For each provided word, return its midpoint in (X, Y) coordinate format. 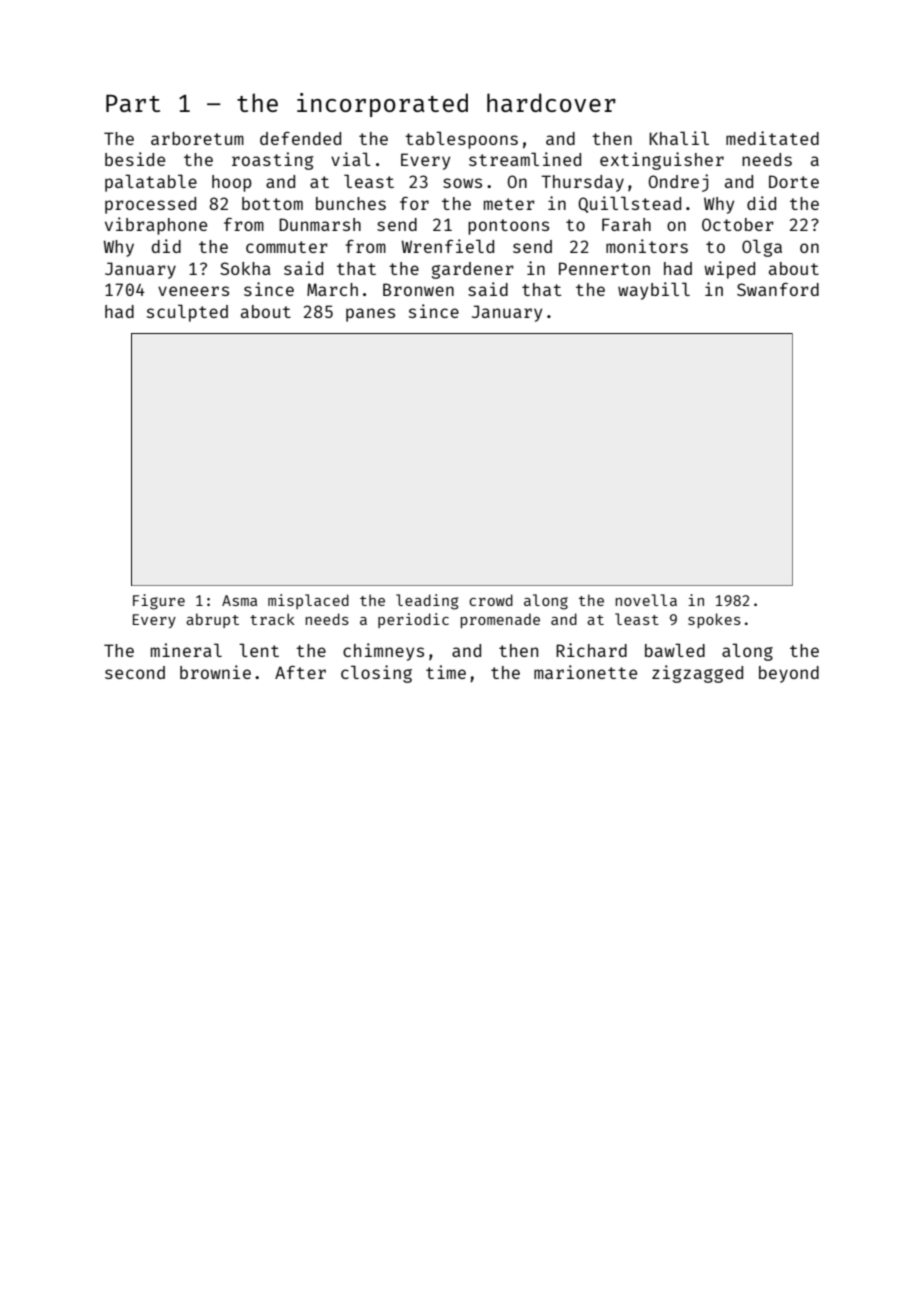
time (446, 672)
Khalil (679, 138)
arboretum (197, 138)
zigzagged (697, 674)
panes (370, 315)
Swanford (778, 289)
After (300, 672)
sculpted (187, 313)
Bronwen (418, 289)
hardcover (551, 102)
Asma (239, 600)
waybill (654, 291)
